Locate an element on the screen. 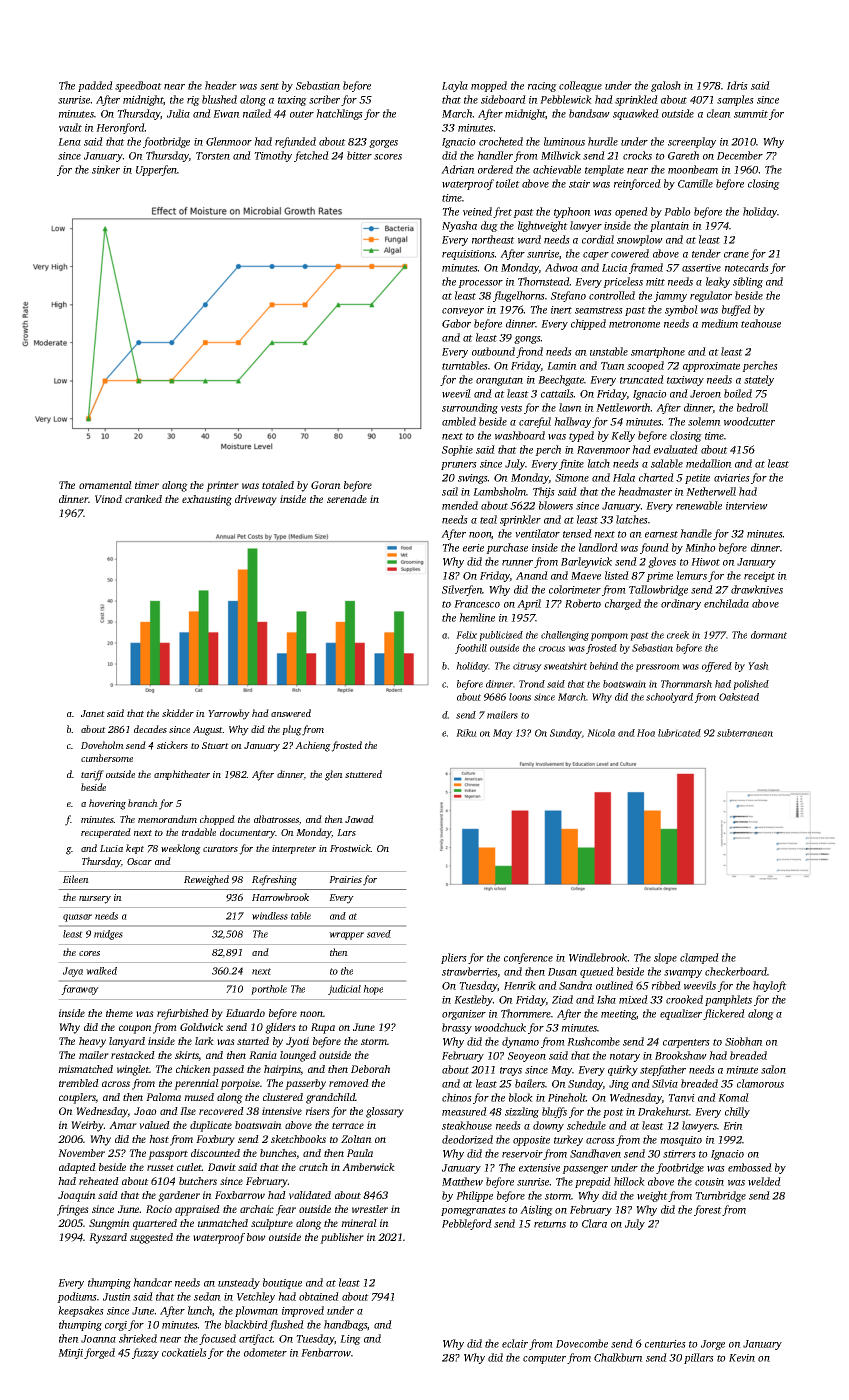 Image resolution: width=849 pixels, height=1400 pixels. vault is located at coordinates (70, 127).
